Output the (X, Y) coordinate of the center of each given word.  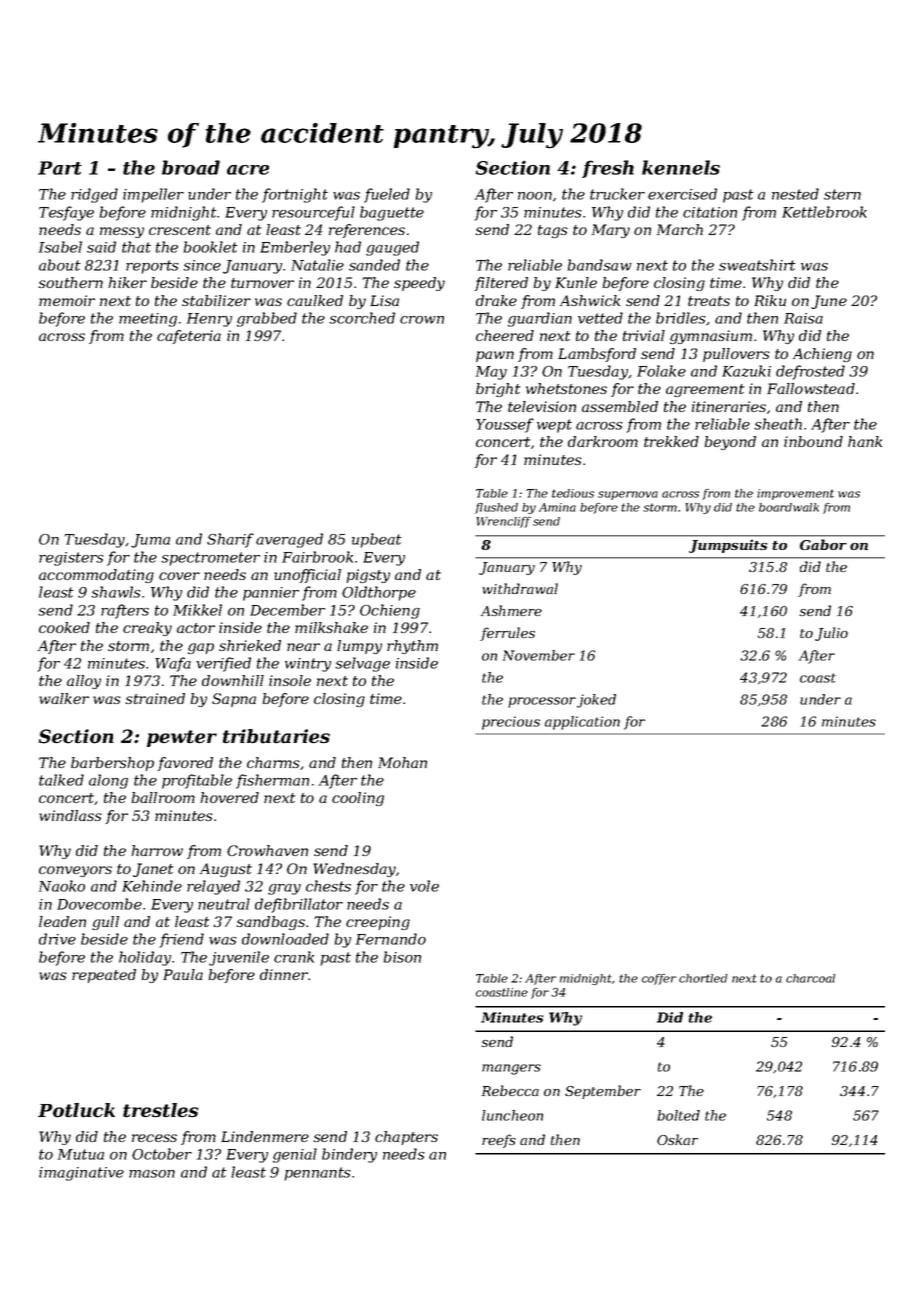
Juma (150, 541)
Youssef (505, 425)
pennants (318, 1174)
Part (60, 168)
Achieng (822, 355)
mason (152, 1174)
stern (842, 194)
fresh (608, 169)
